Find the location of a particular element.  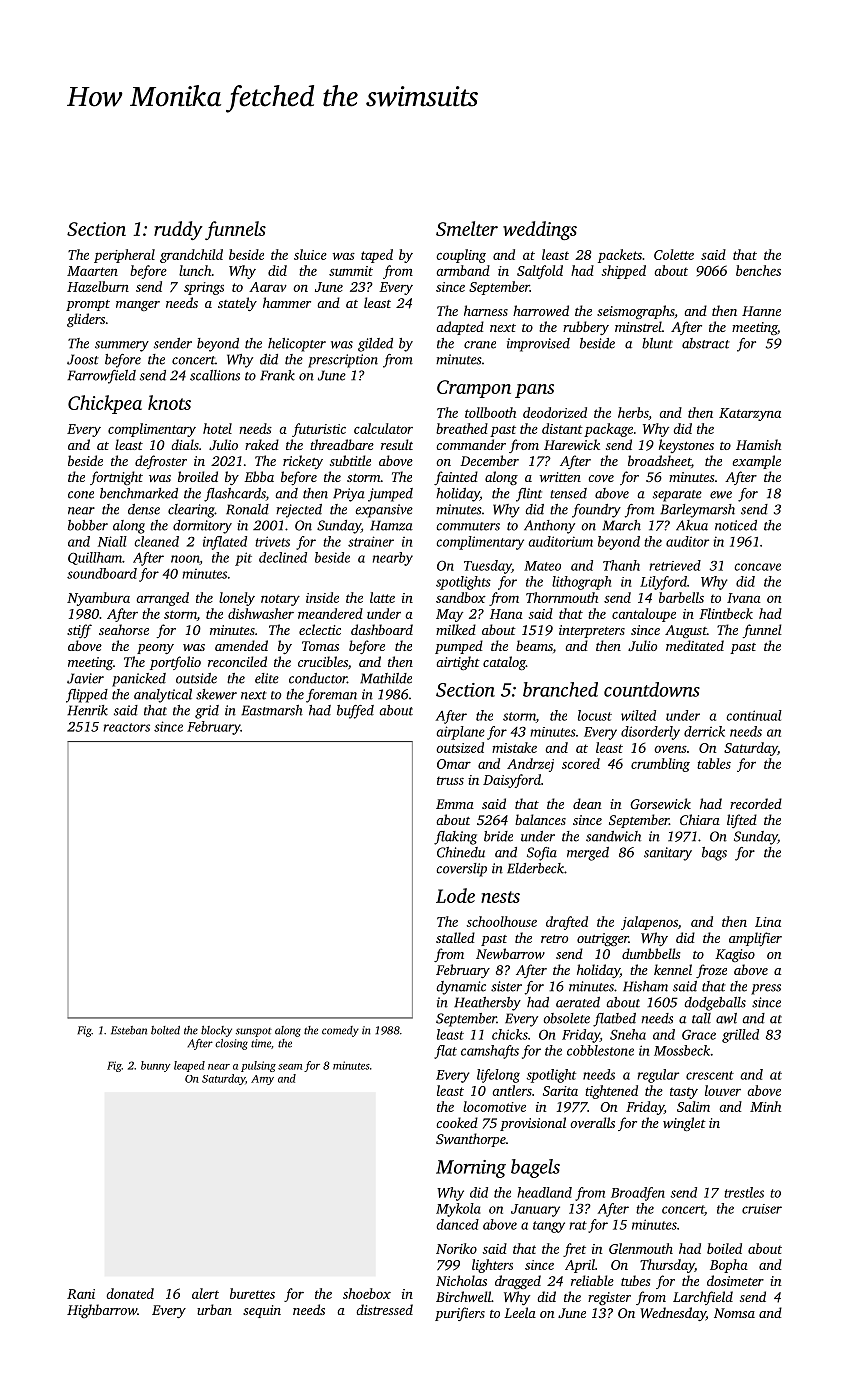

Morning is located at coordinates (471, 1169).
